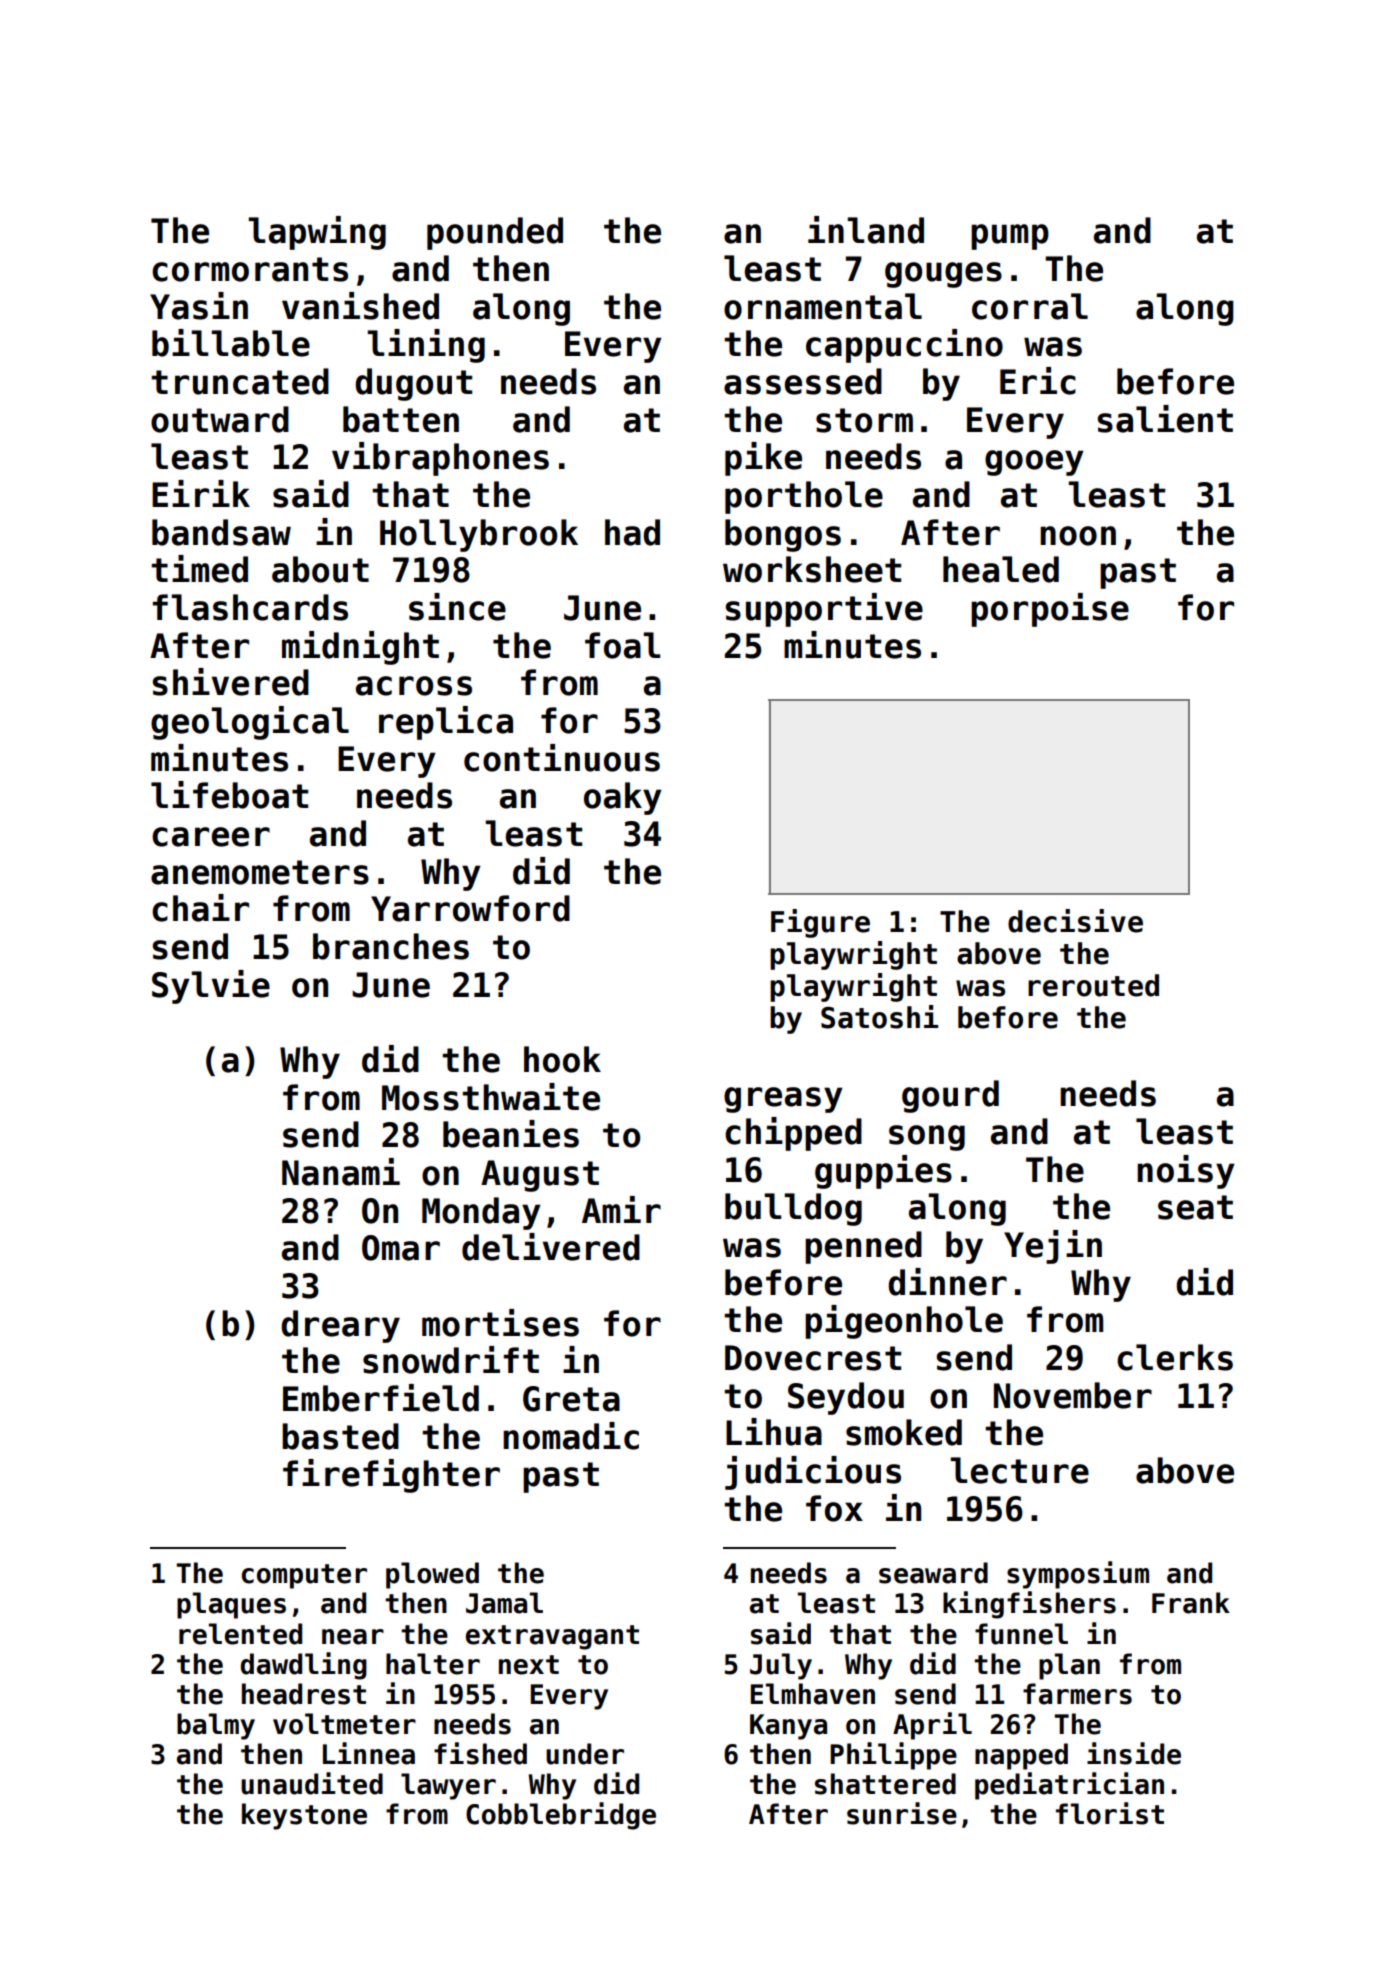 Image resolution: width=1386 pixels, height=1969 pixels. I want to click on career, so click(211, 837).
